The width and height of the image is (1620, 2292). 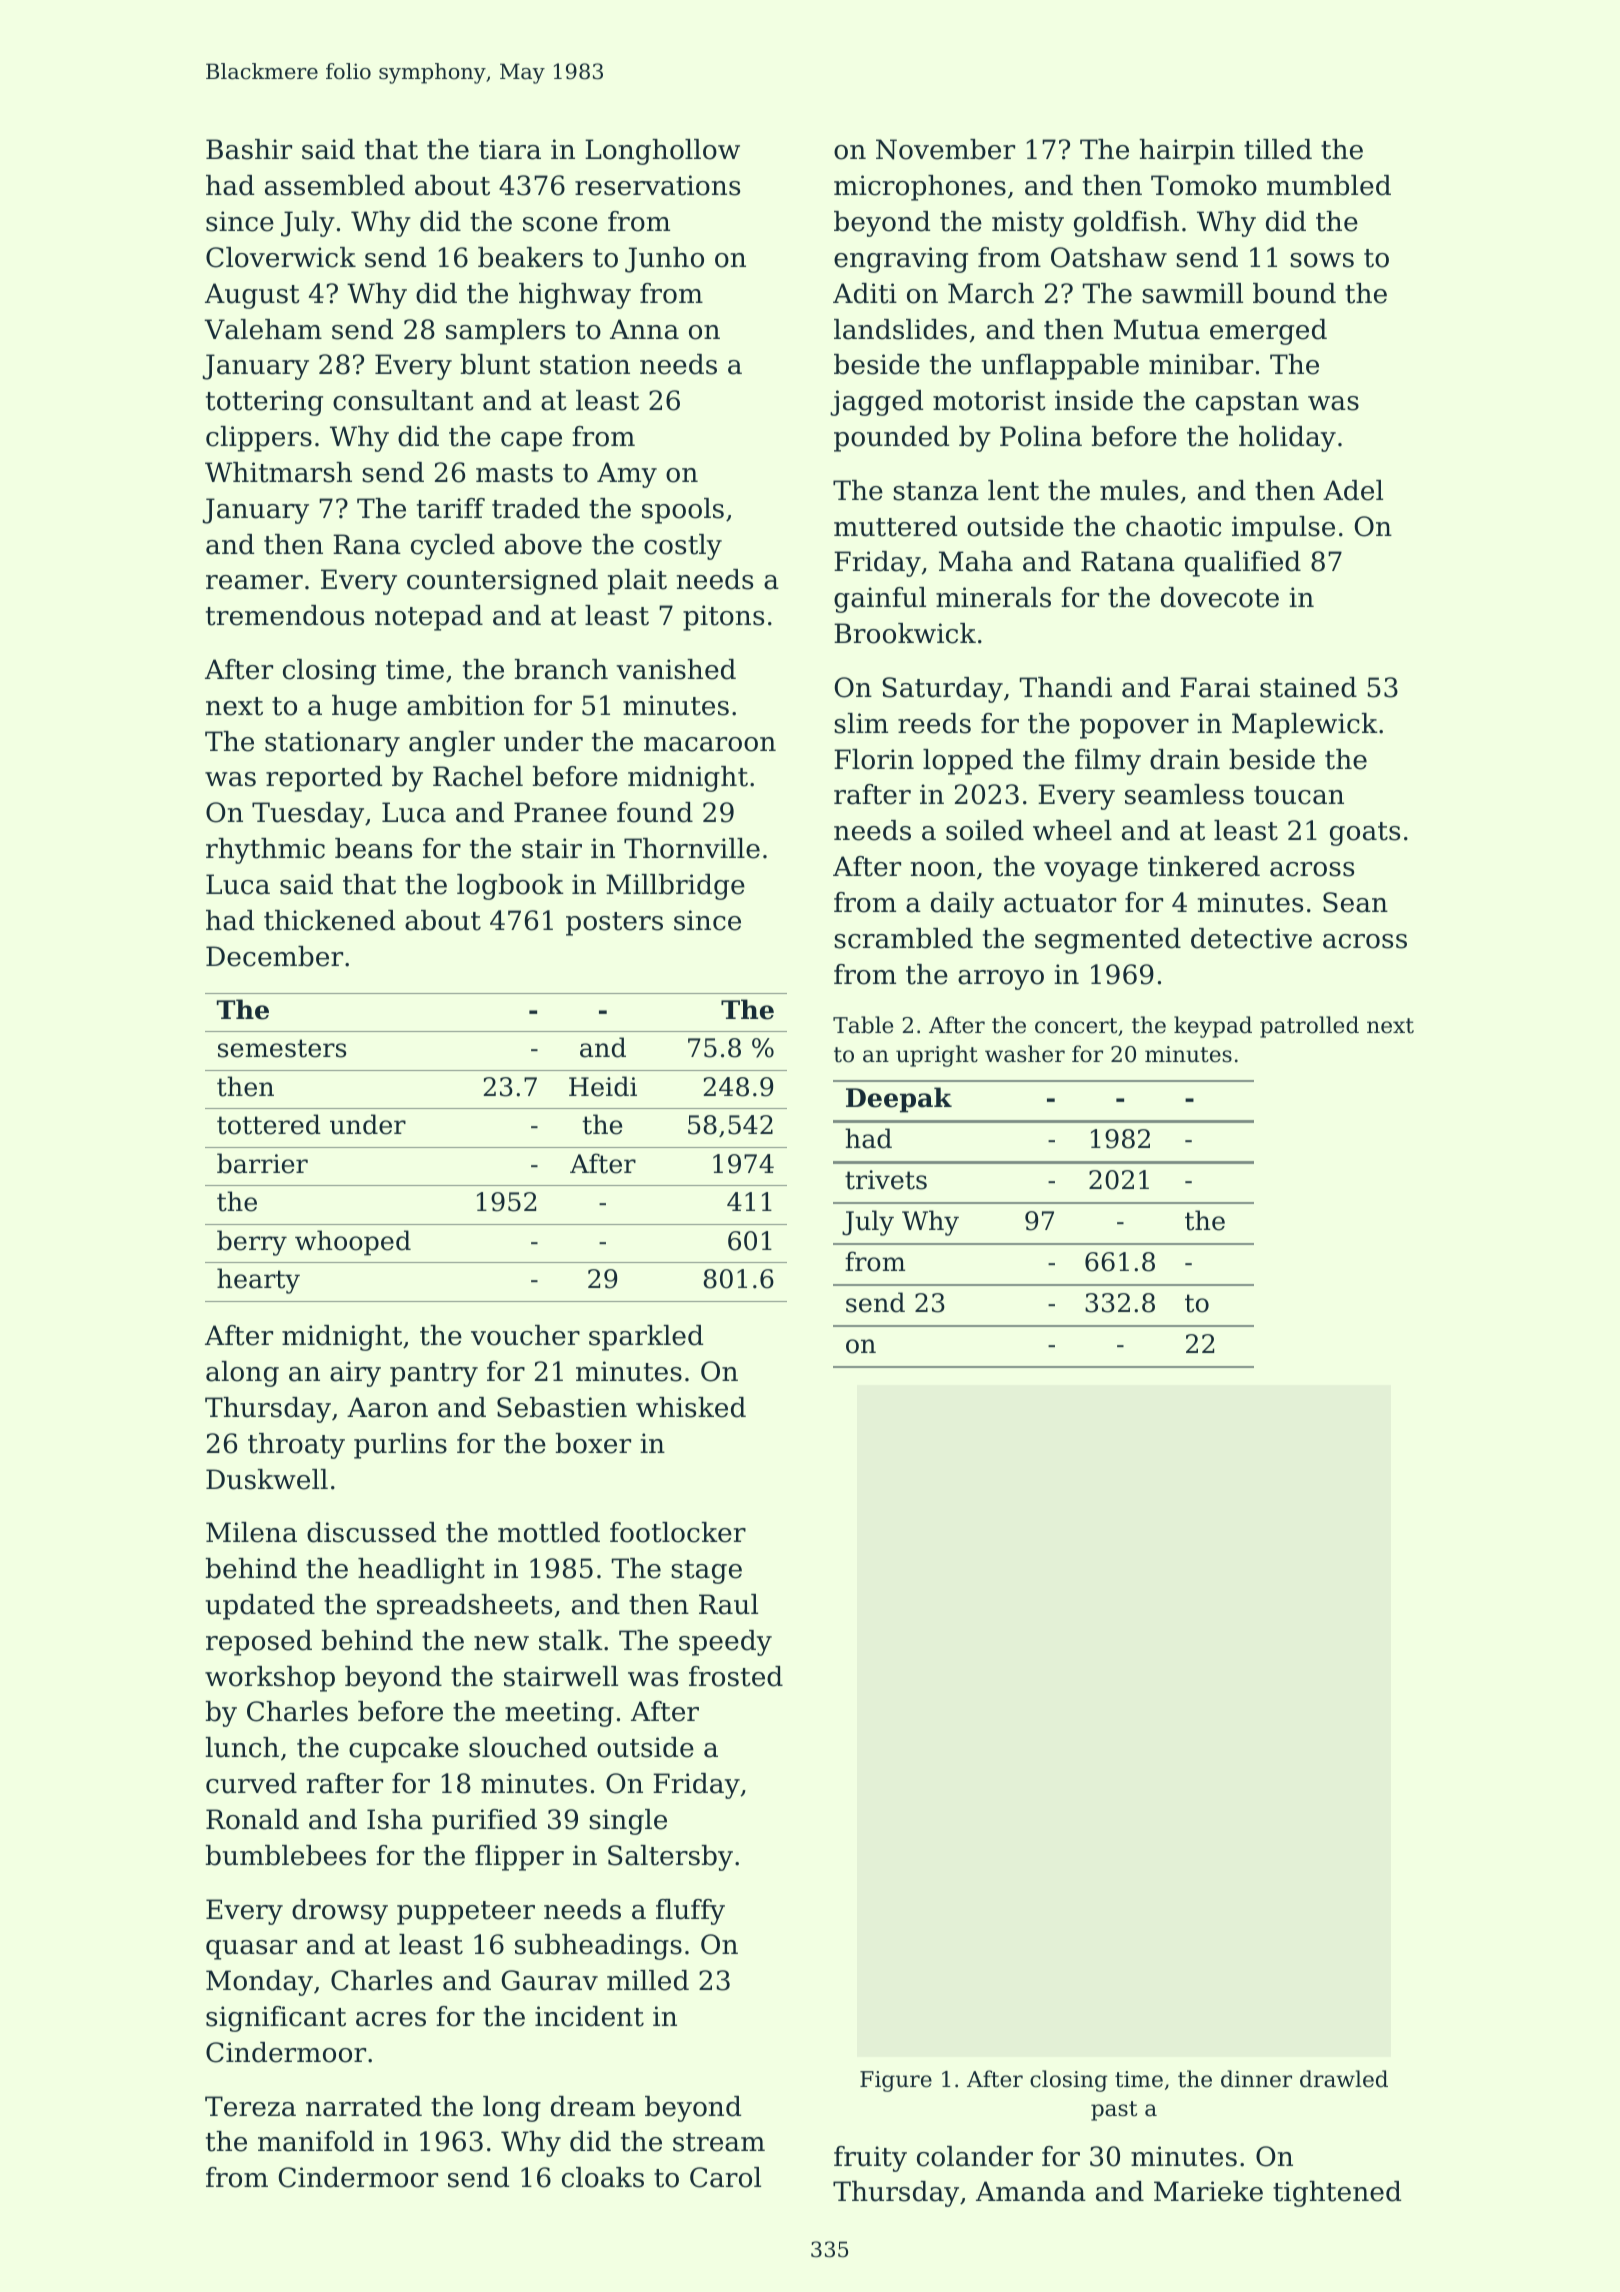 I want to click on beakers, so click(x=530, y=257).
